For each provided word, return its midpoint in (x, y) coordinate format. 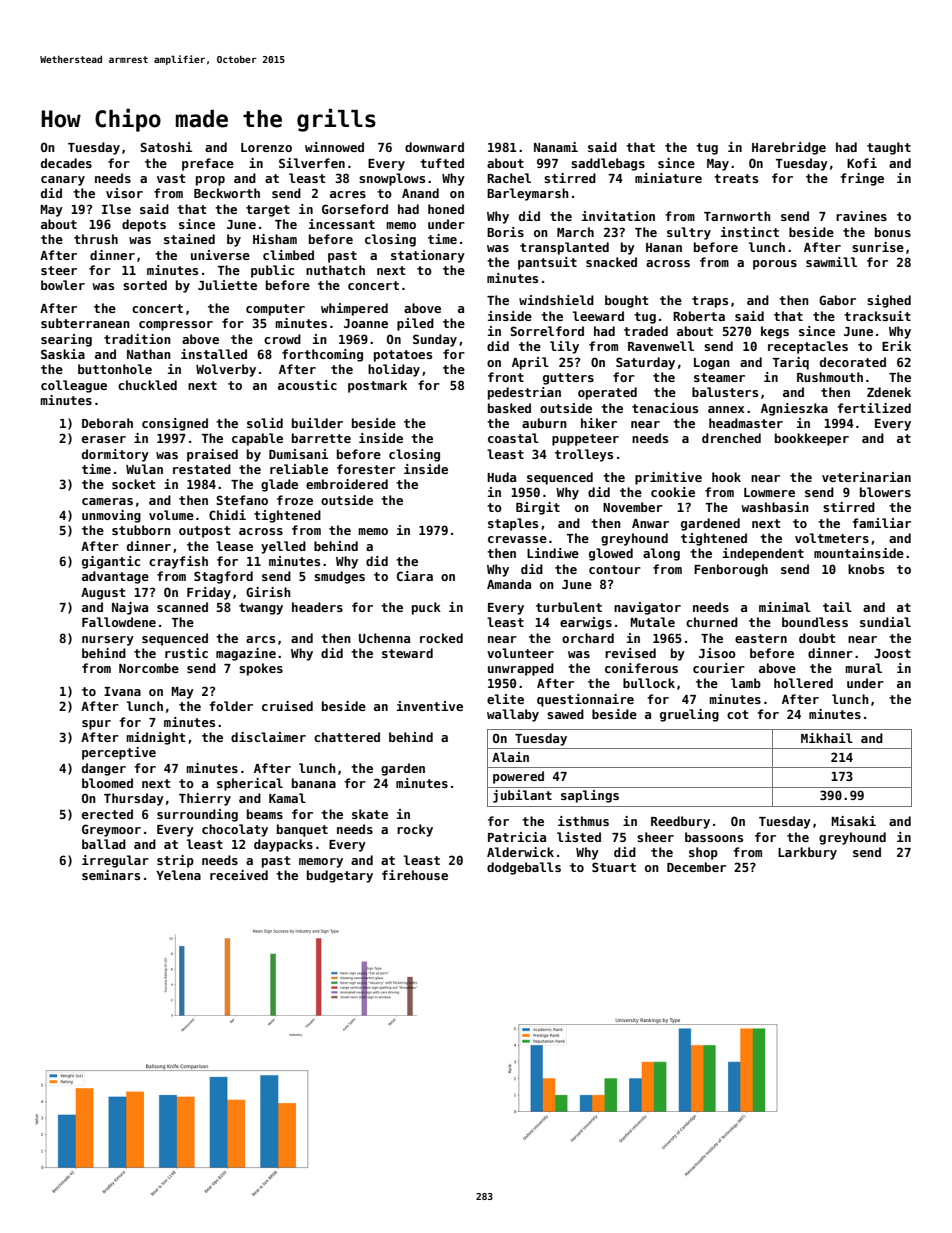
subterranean (85, 323)
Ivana (122, 691)
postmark (377, 386)
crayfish (178, 562)
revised (630, 653)
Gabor (837, 300)
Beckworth (227, 193)
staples (513, 524)
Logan (712, 364)
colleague (74, 386)
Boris (505, 232)
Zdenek (889, 392)
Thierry (205, 799)
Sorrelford (547, 331)
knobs (866, 569)
